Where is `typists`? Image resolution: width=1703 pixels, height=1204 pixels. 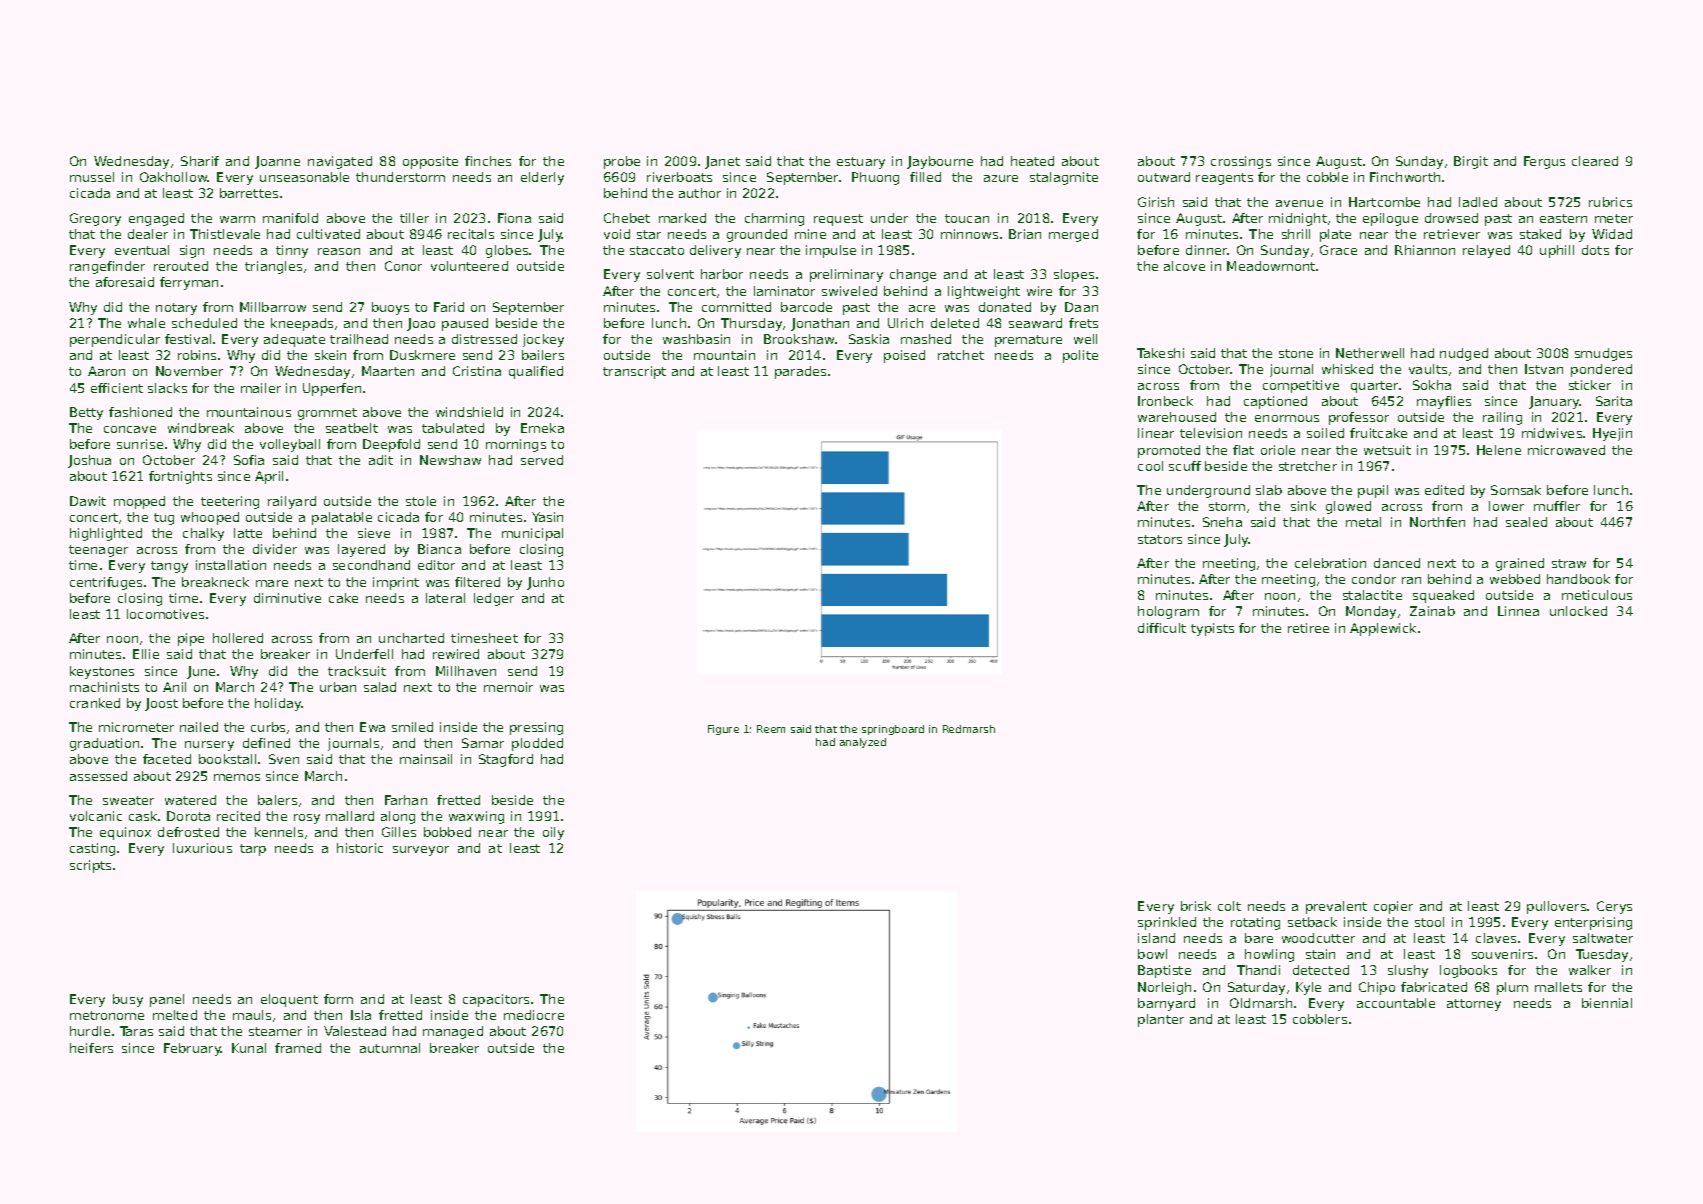 typists is located at coordinates (1212, 629).
